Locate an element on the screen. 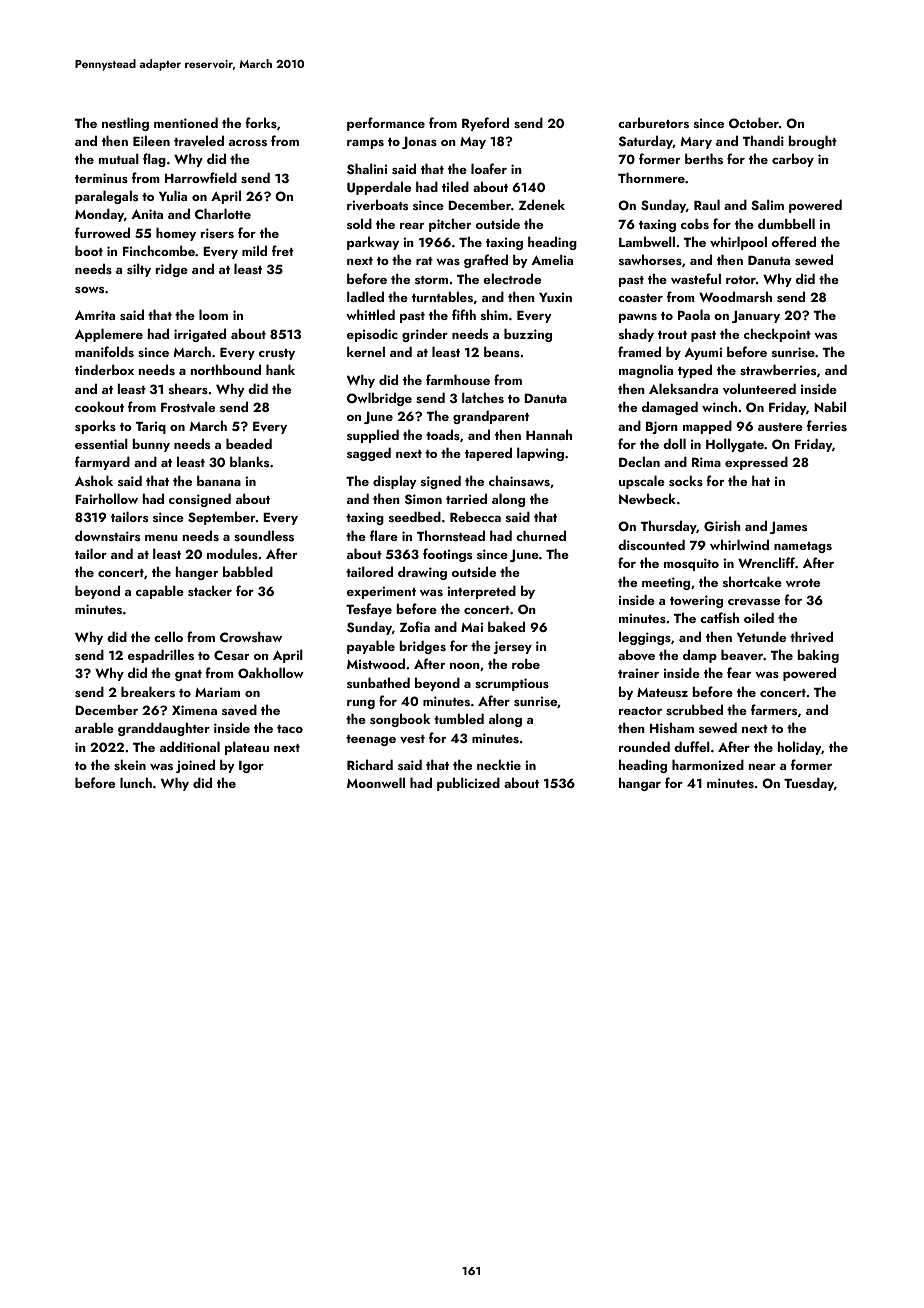 This screenshot has width=924, height=1308. Moonwell is located at coordinates (376, 782).
